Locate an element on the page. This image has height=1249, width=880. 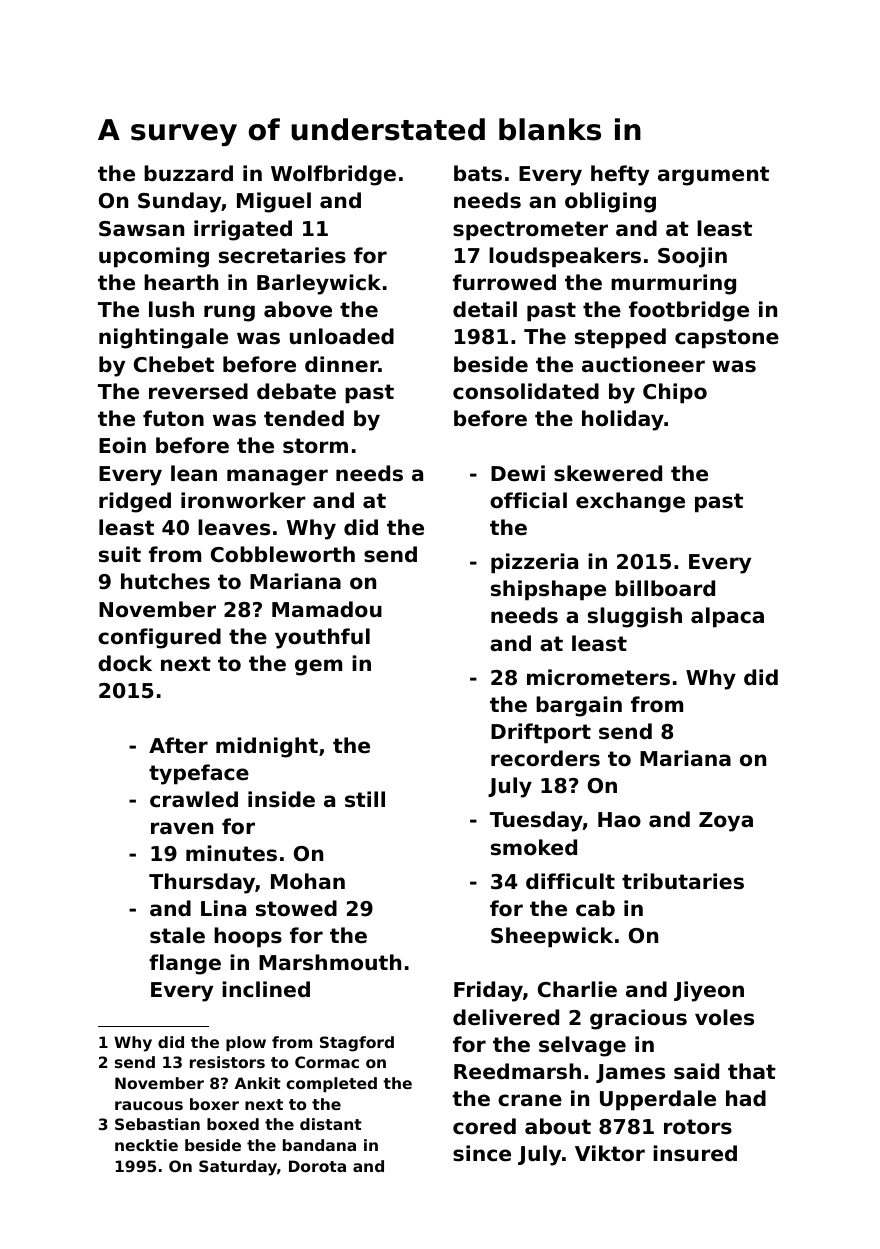
buzzard is located at coordinates (188, 173).
